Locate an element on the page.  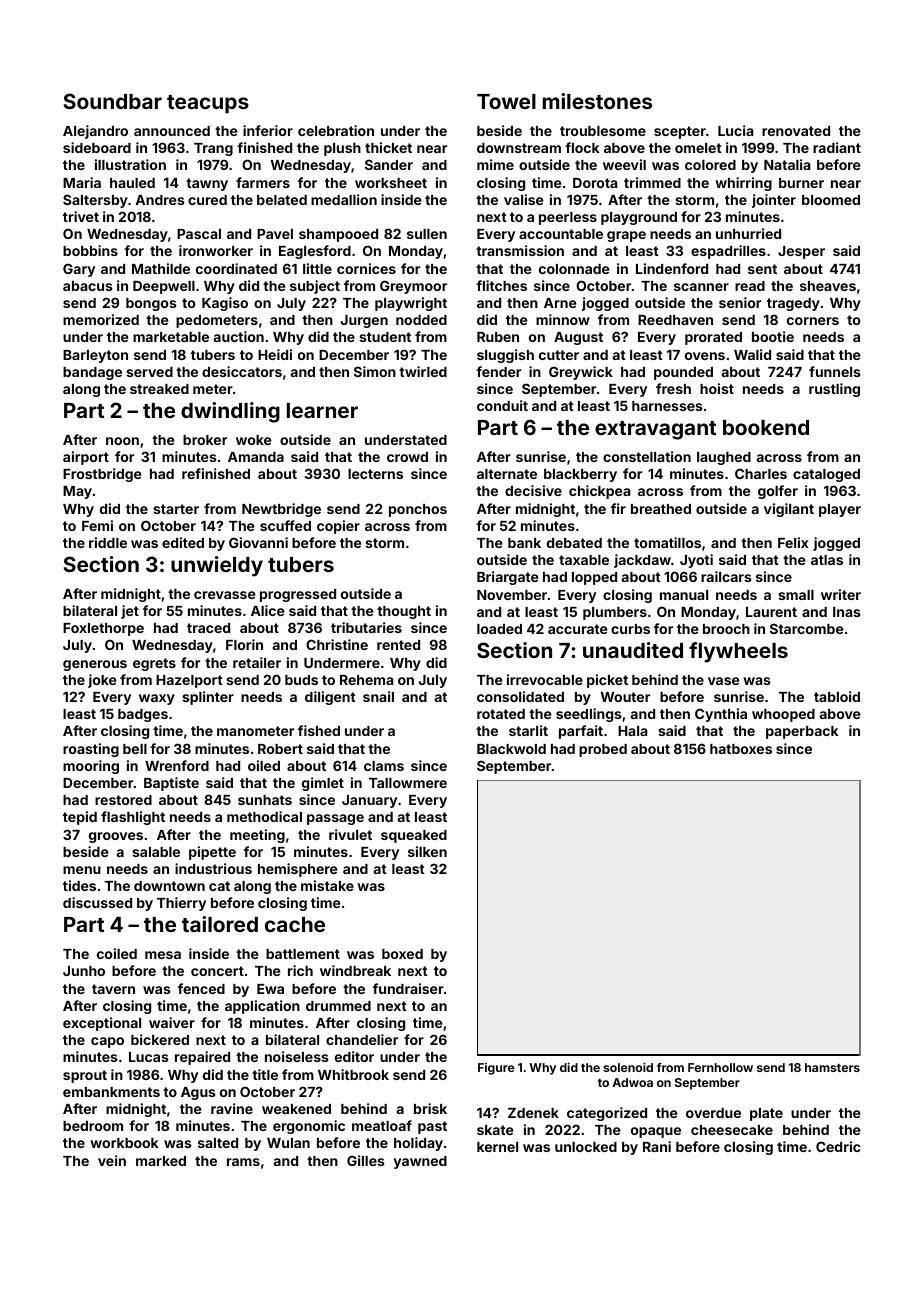
railcars is located at coordinates (726, 576).
